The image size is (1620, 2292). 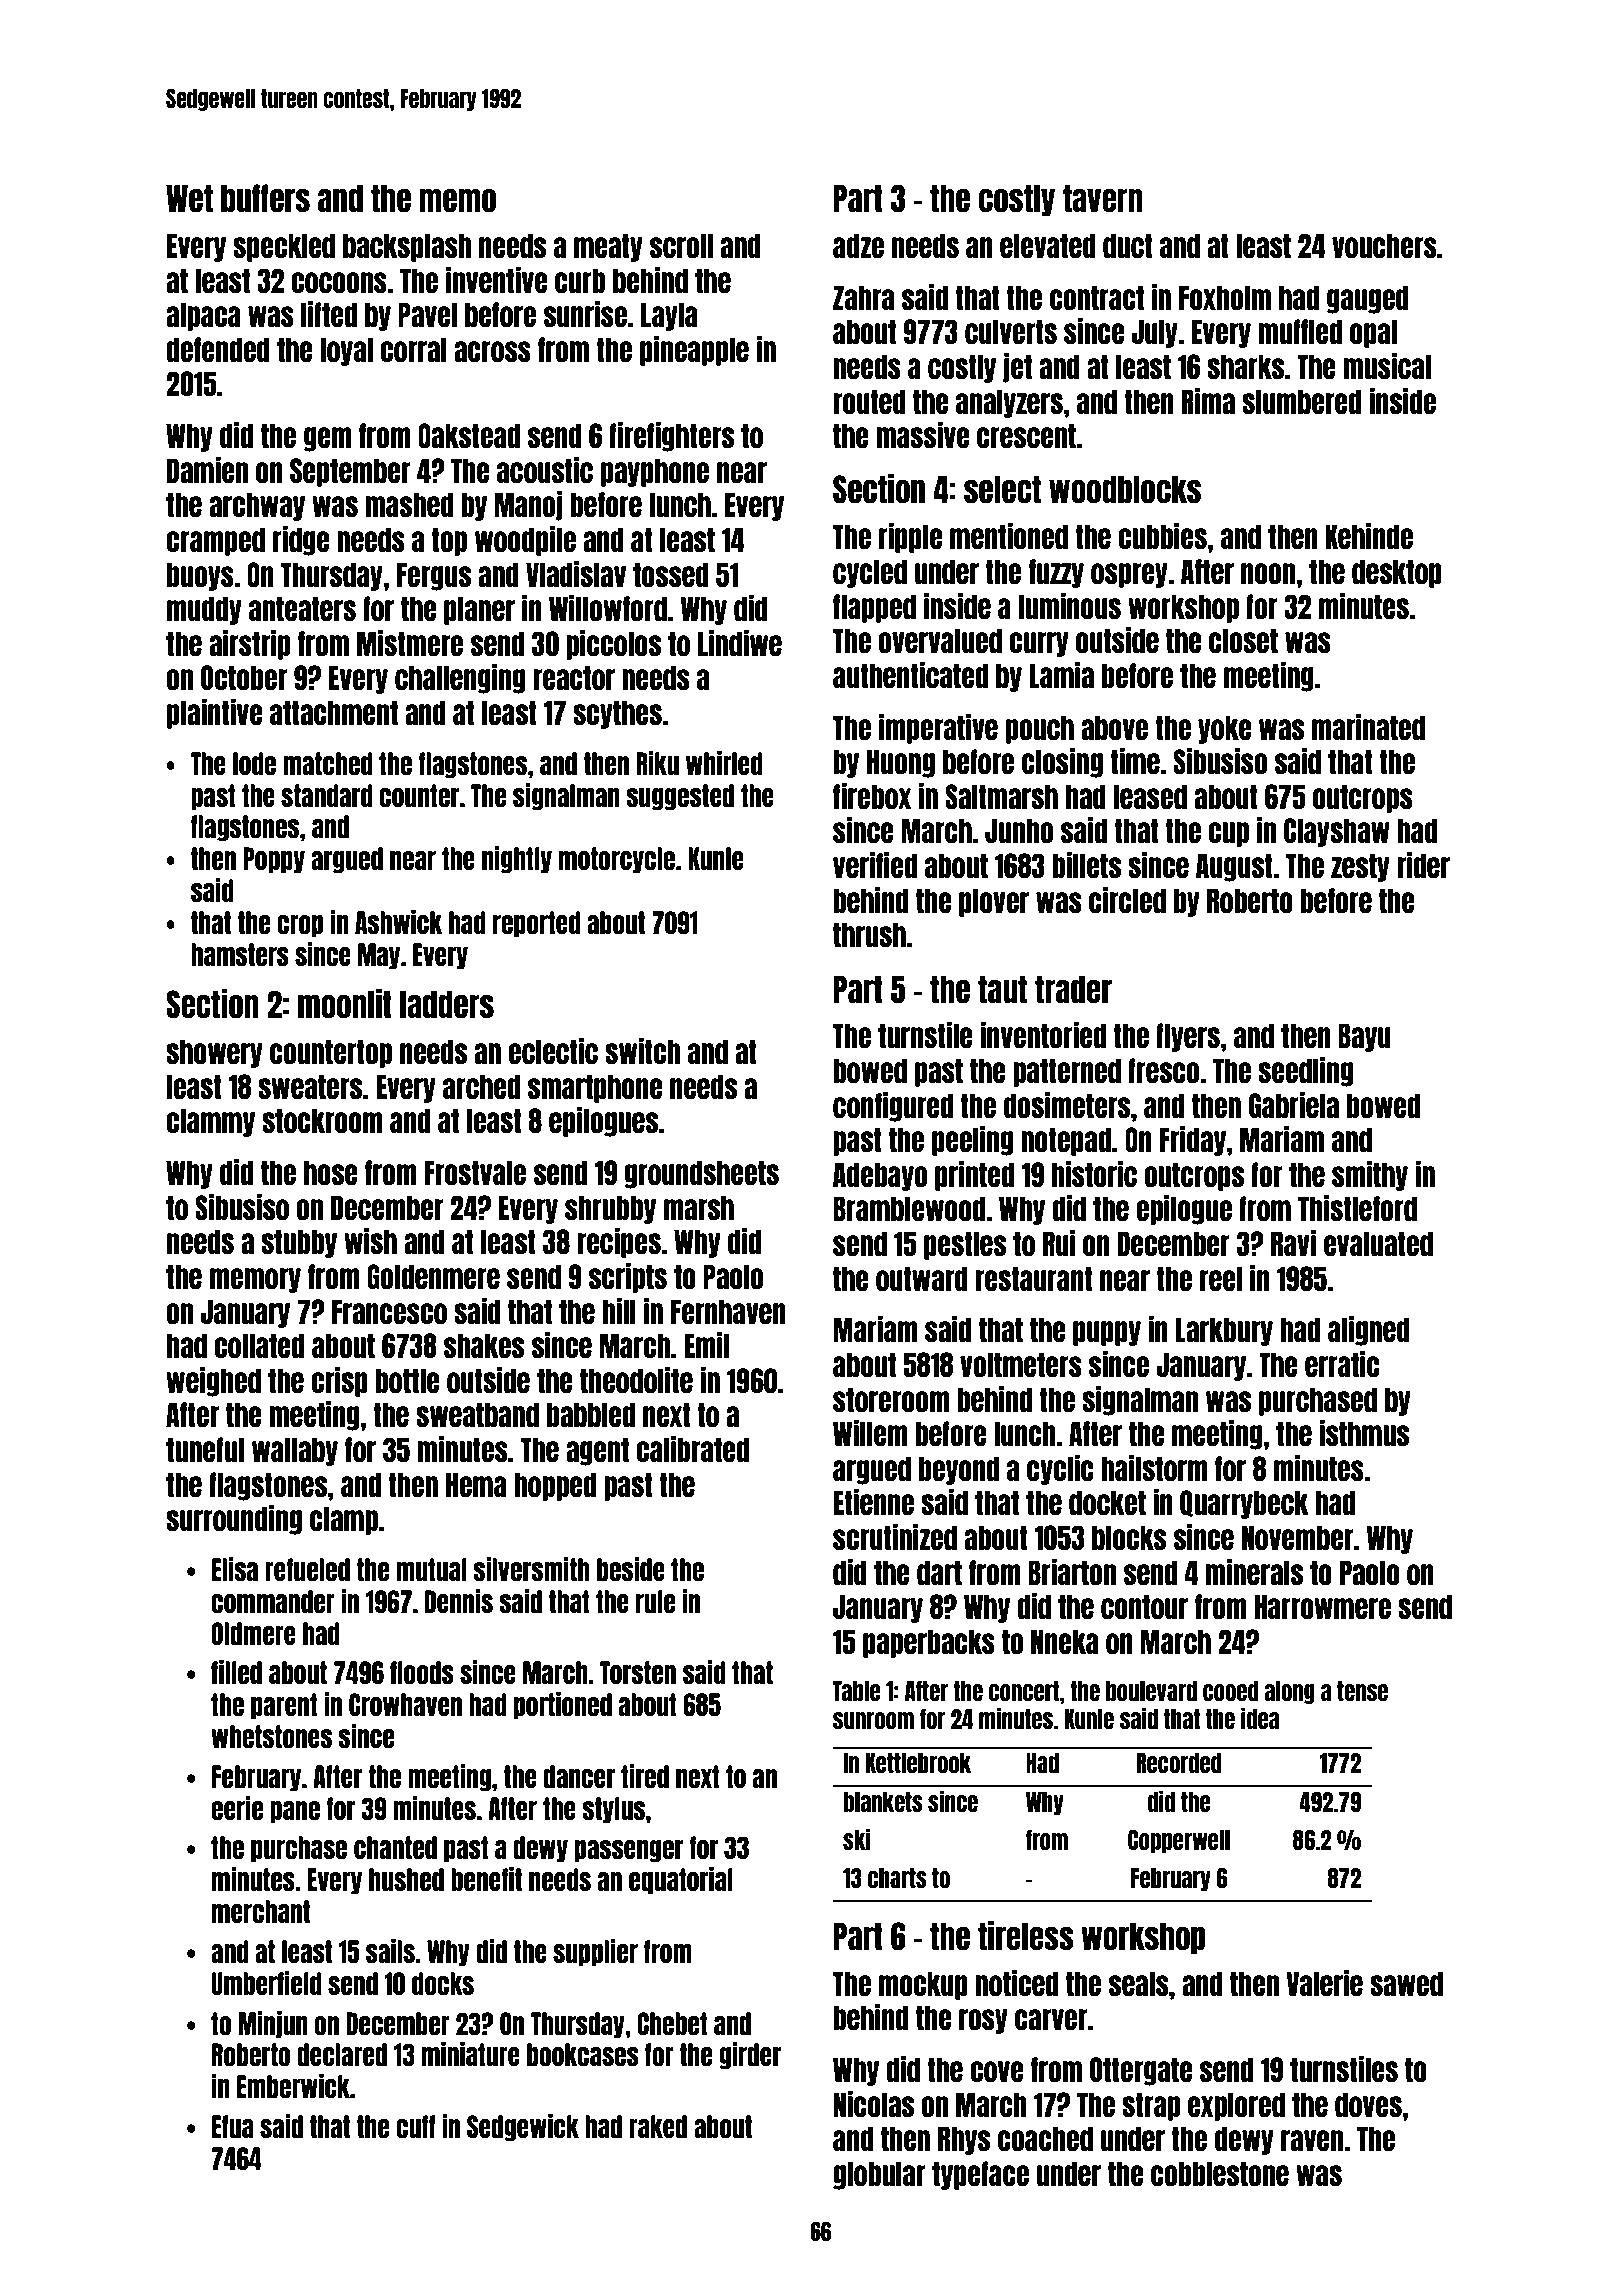 What do you see at coordinates (1097, 297) in the image?
I see `contract` at bounding box center [1097, 297].
